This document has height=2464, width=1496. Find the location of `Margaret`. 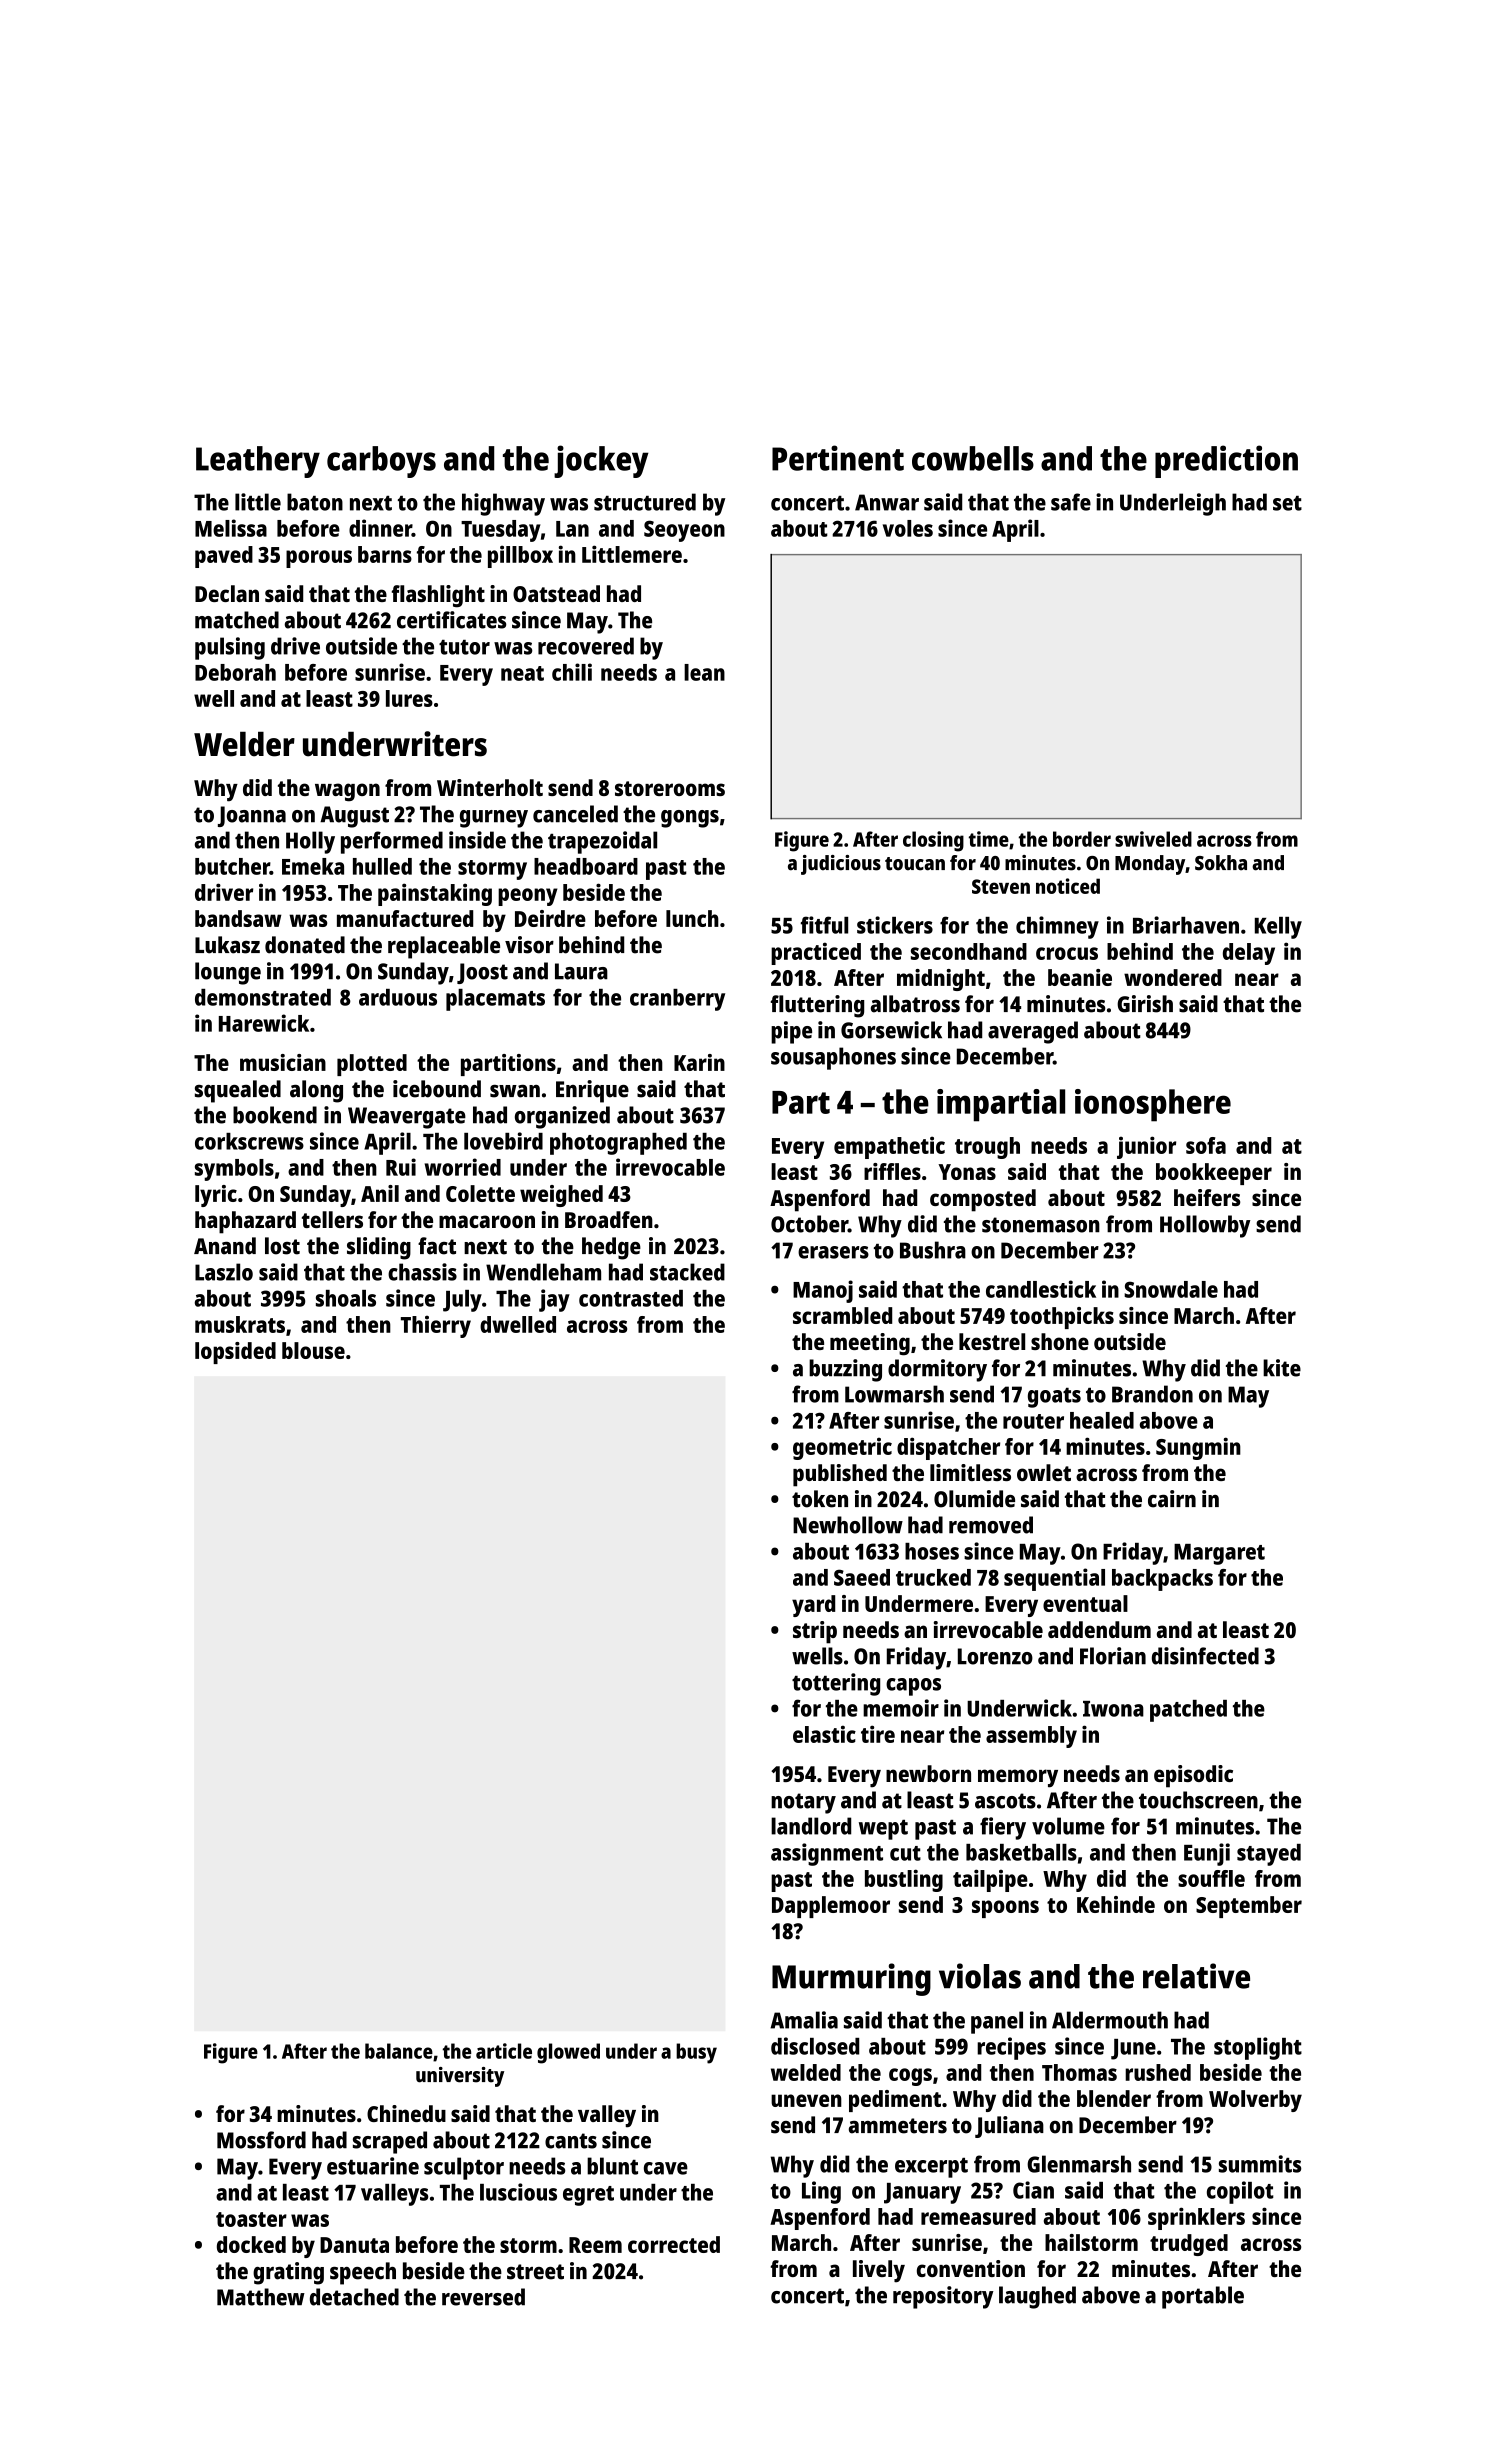

Margaret is located at coordinates (1219, 1554).
